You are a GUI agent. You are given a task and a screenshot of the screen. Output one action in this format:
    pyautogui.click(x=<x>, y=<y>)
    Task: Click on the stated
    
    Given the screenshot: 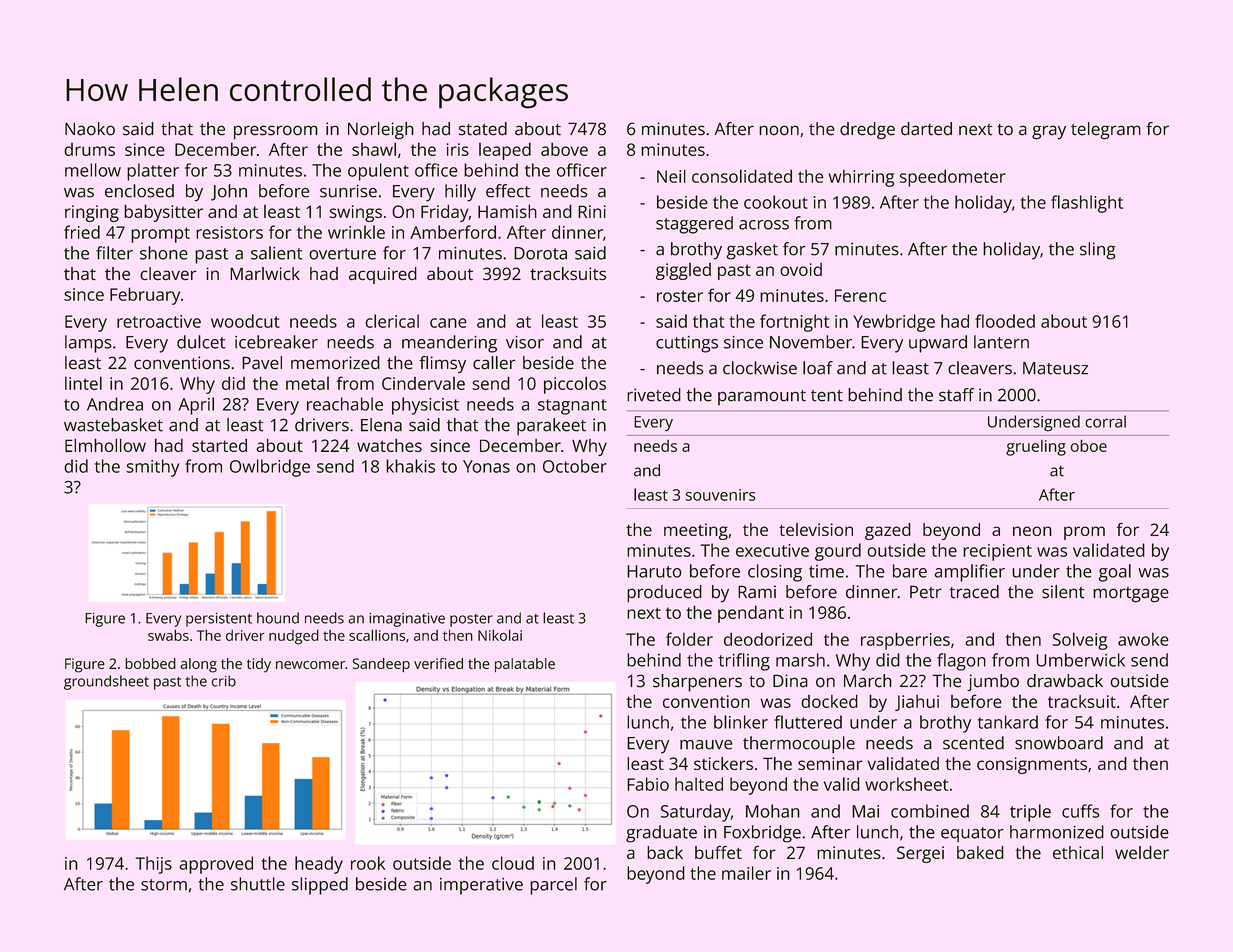 What is the action you would take?
    pyautogui.click(x=483, y=129)
